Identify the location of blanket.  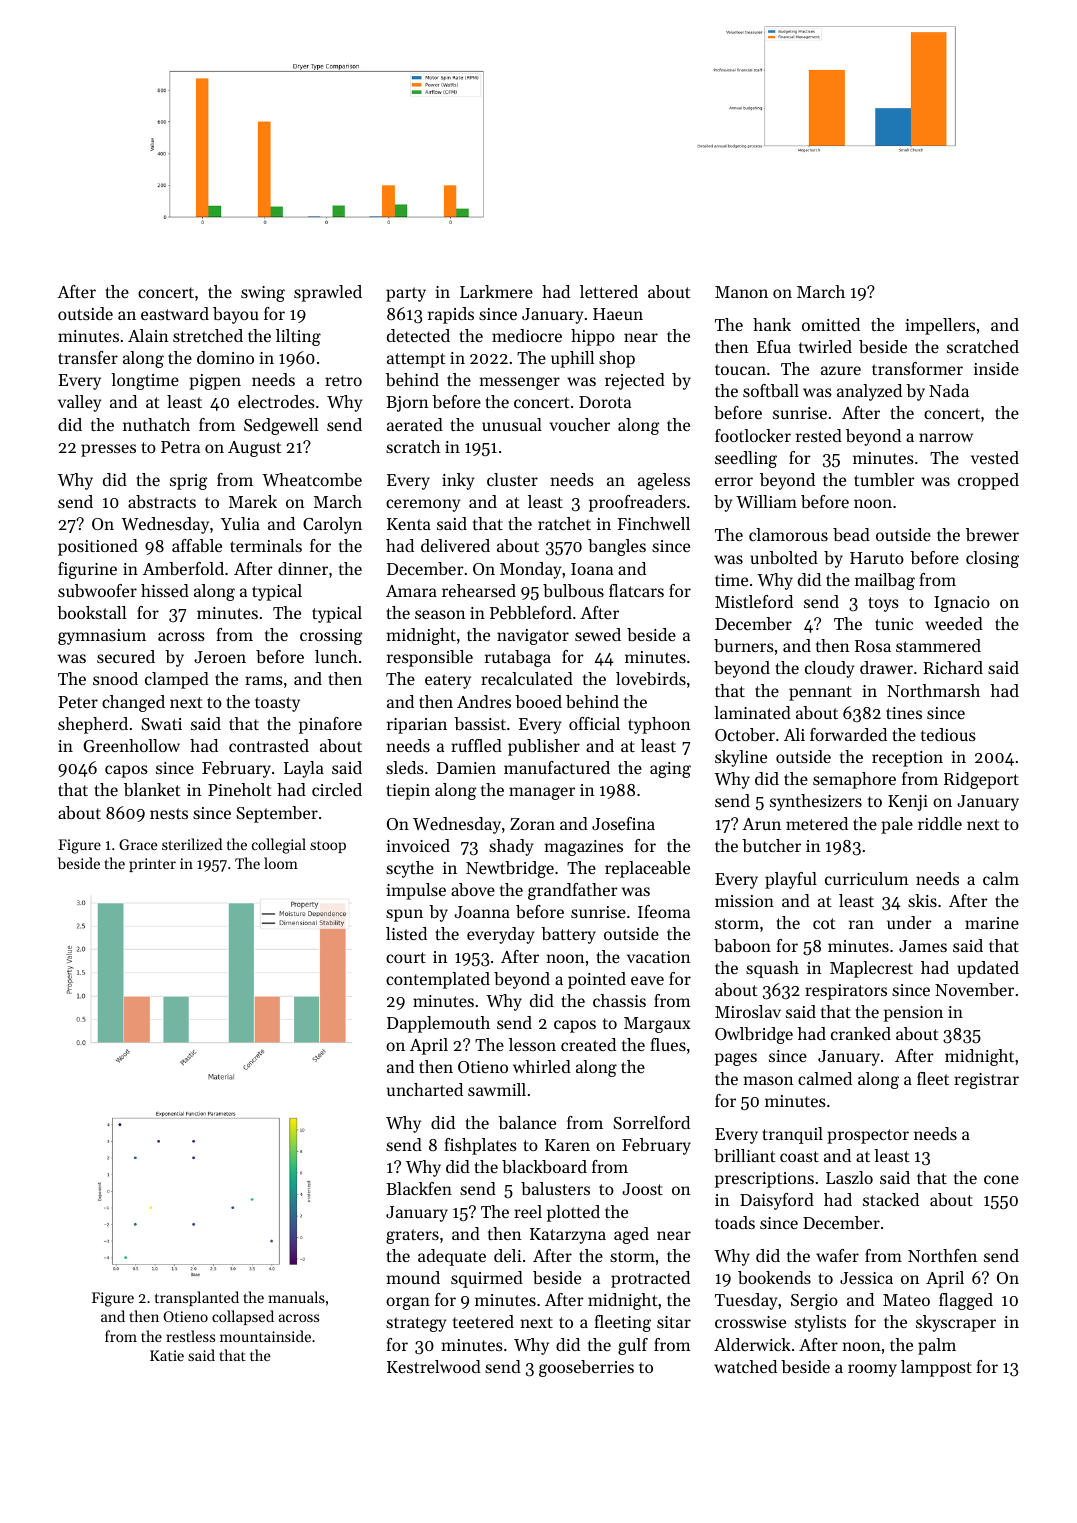
(152, 789).
